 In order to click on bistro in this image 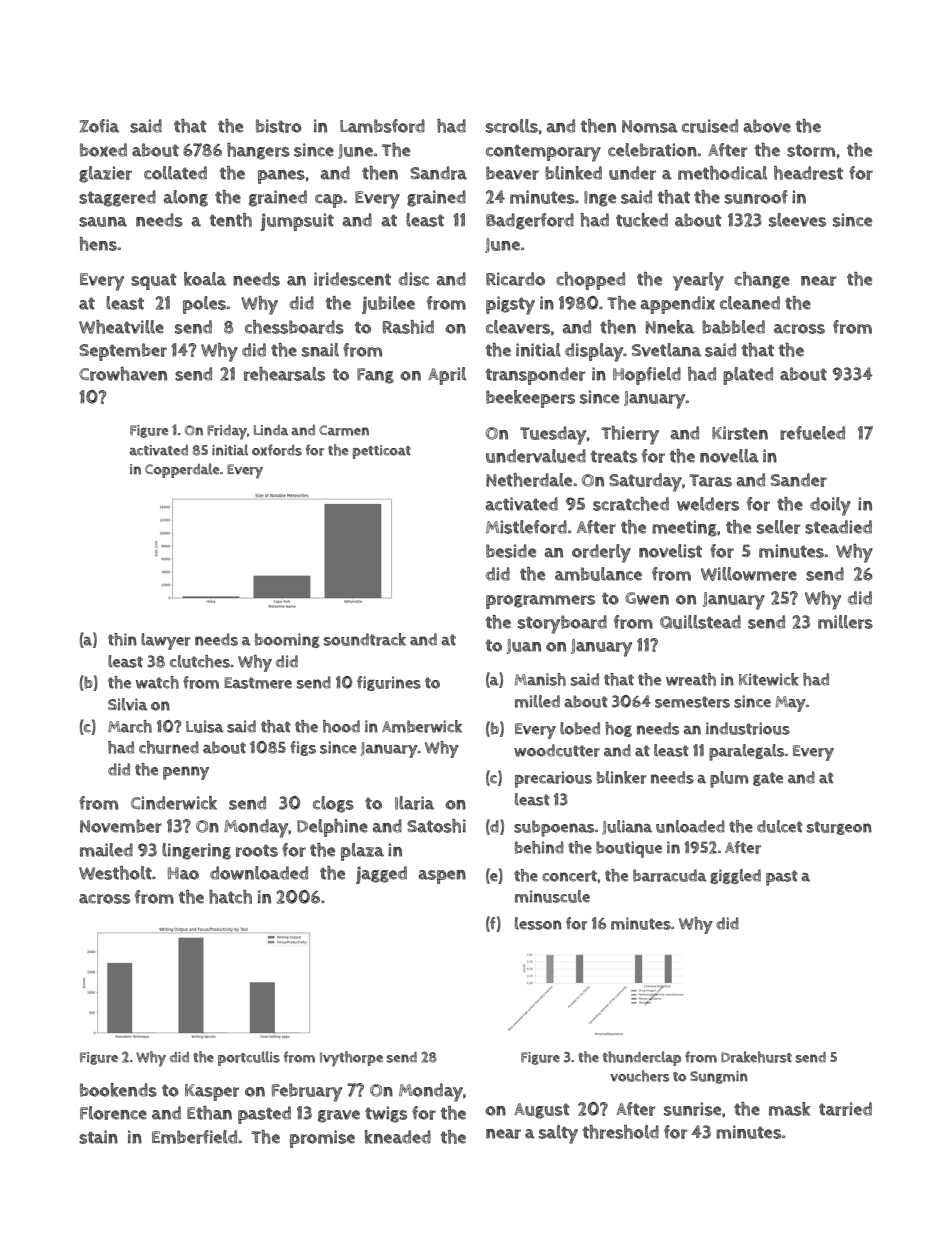, I will do `click(279, 126)`.
